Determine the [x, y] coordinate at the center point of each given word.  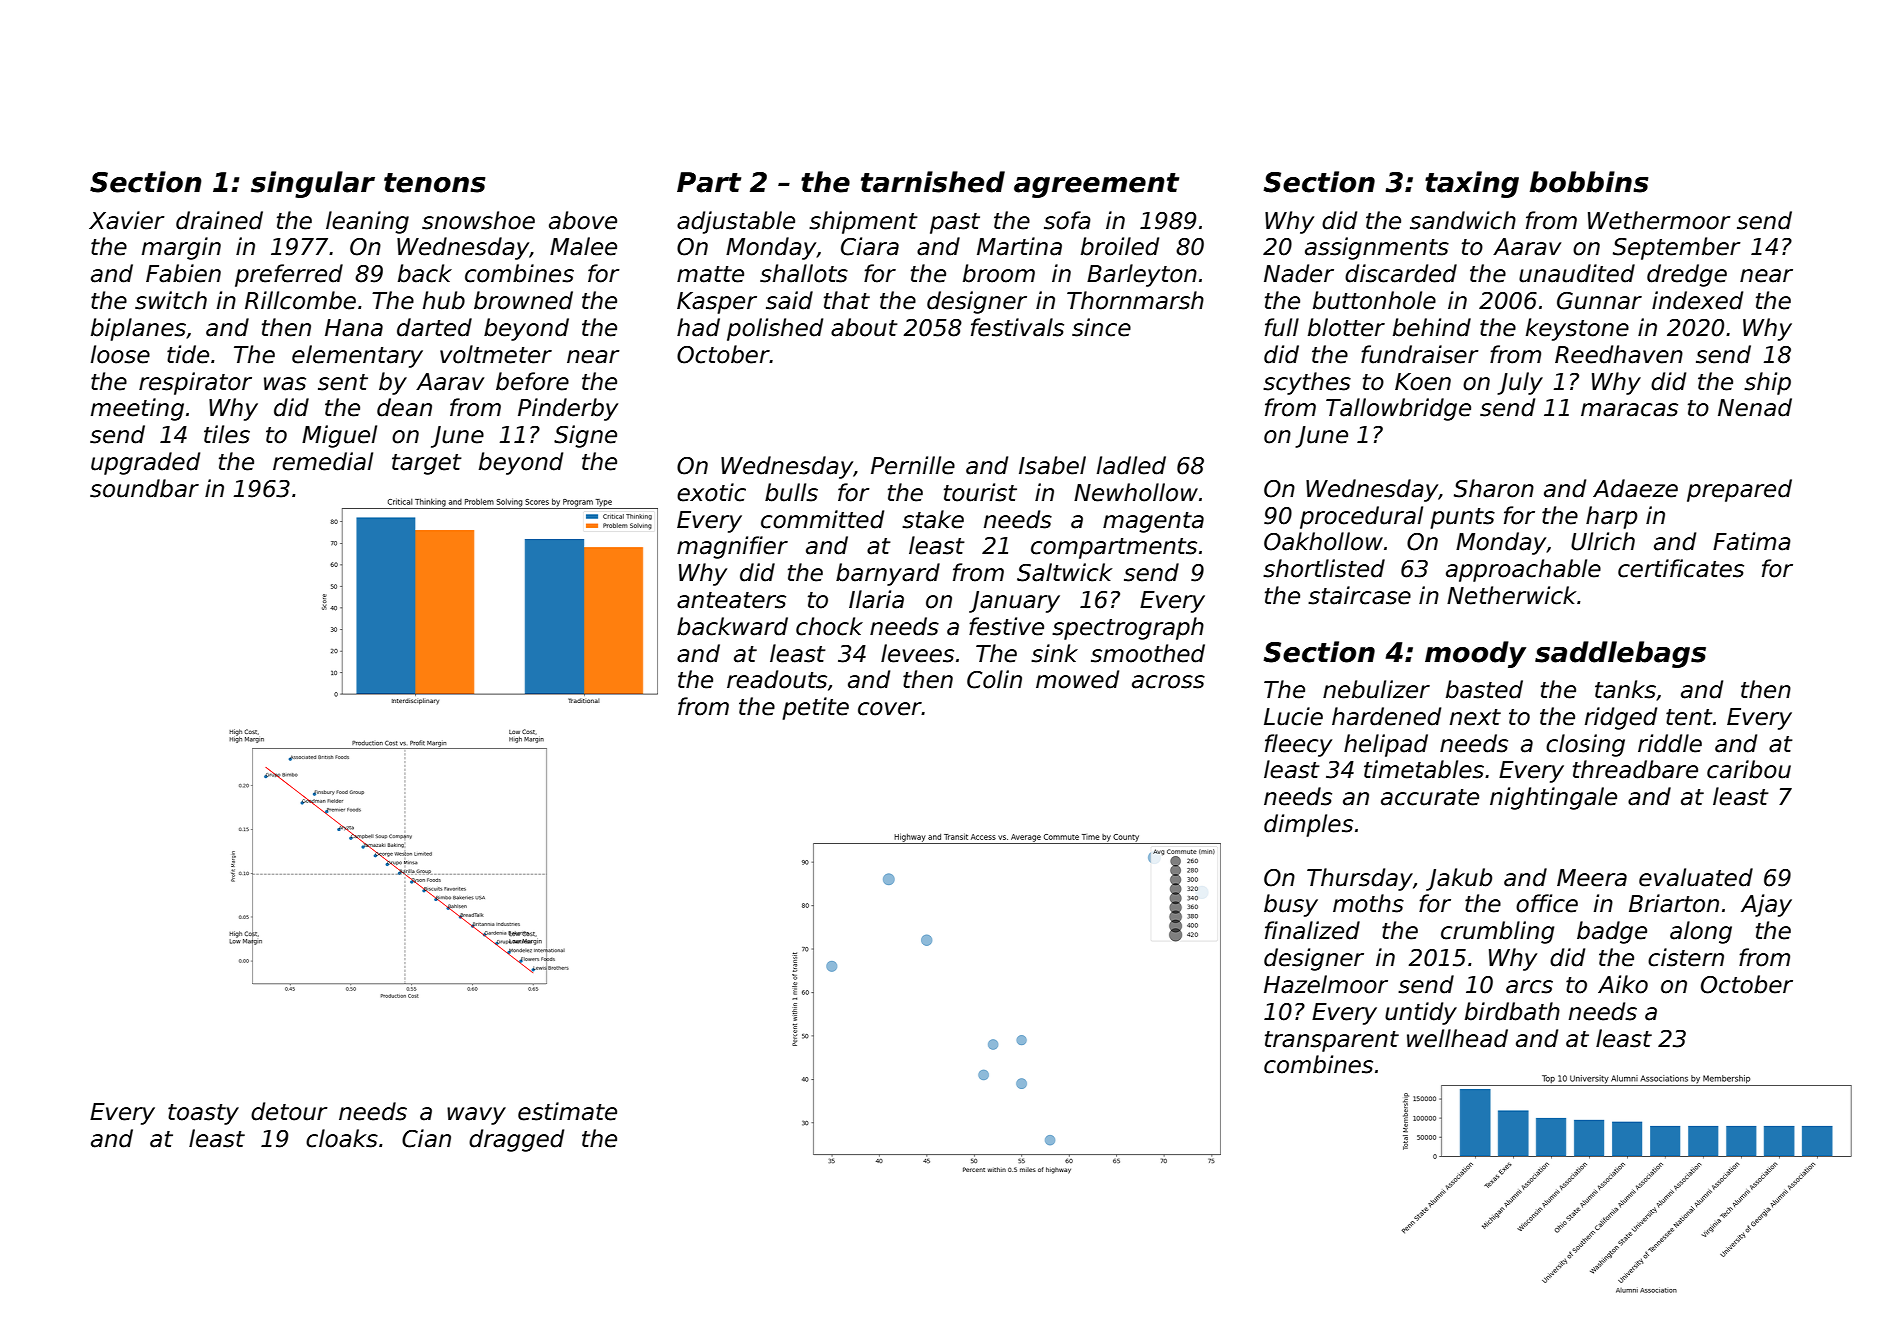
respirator [195, 383]
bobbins [1589, 182]
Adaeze [1635, 488]
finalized [1312, 930]
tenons [434, 183]
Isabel [1052, 465]
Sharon [1494, 488]
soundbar [144, 488]
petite [815, 708]
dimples [1308, 825]
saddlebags [1620, 654]
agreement [1096, 185]
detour [289, 1111]
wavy [476, 1116]
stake [933, 519]
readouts [777, 679]
